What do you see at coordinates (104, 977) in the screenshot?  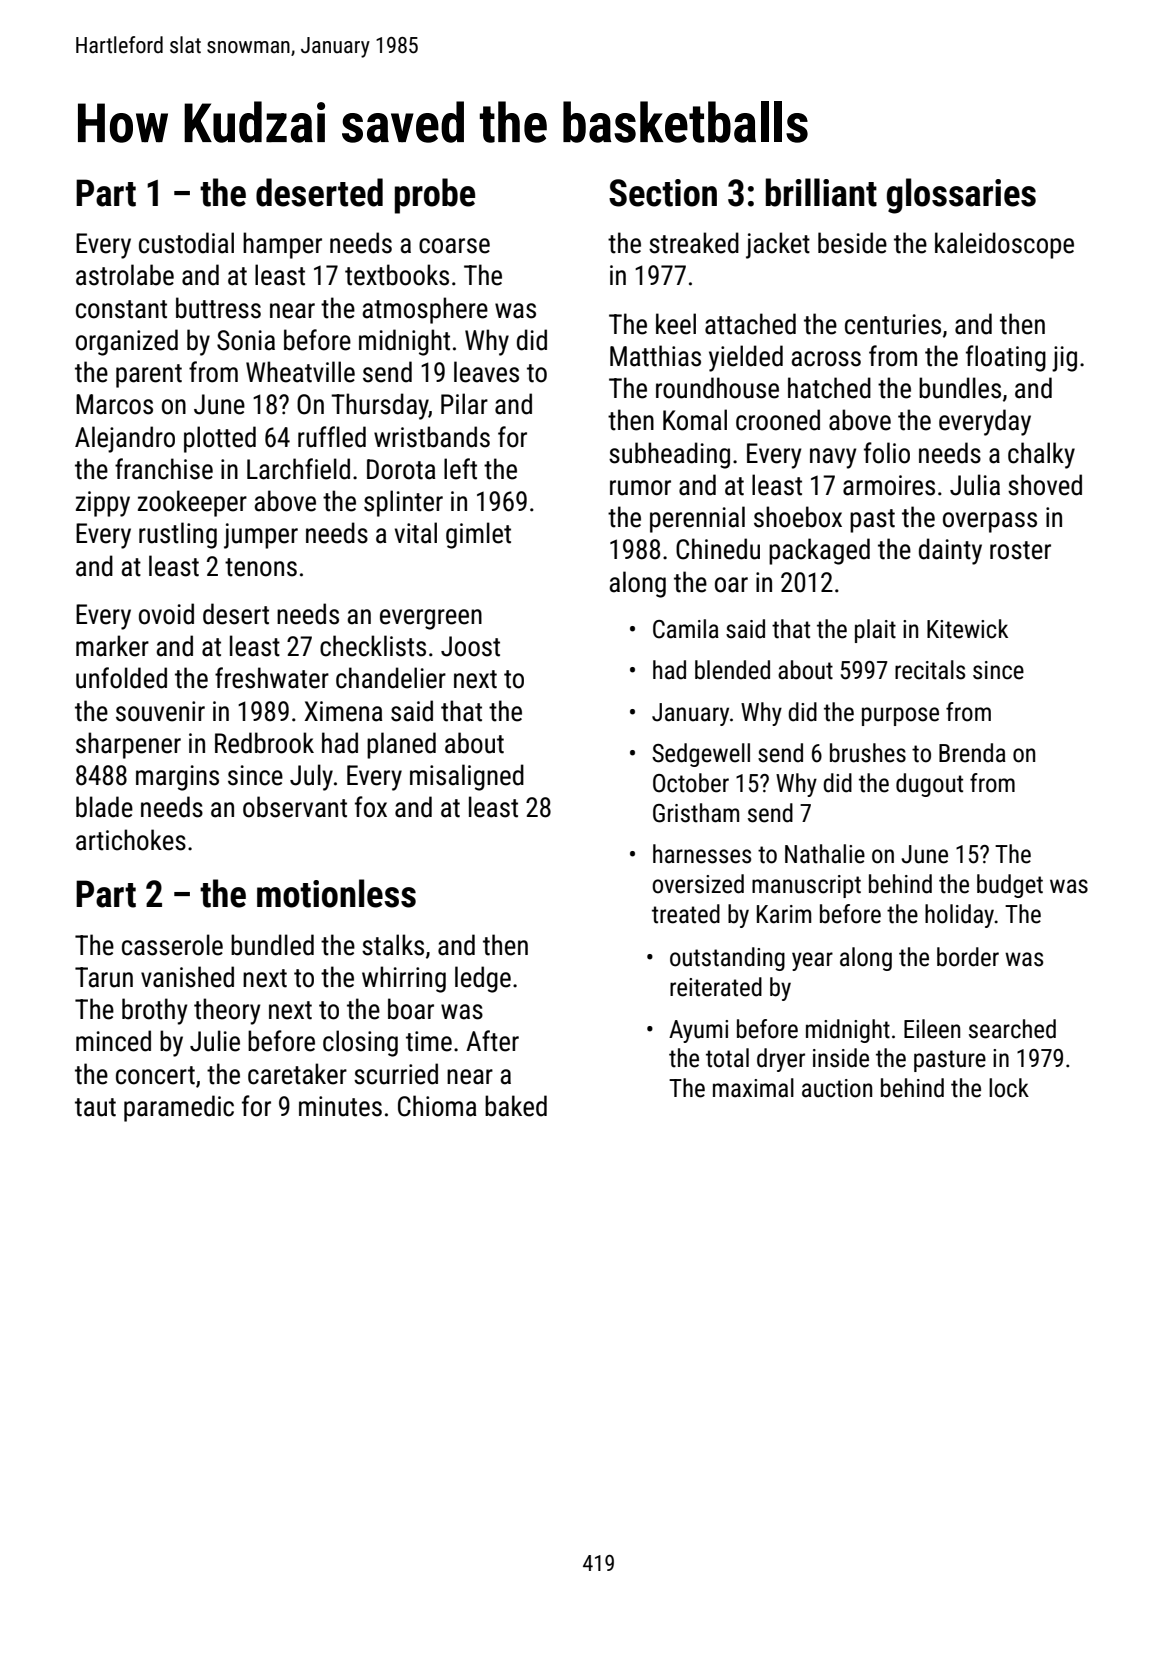 I see `Tarun` at bounding box center [104, 977].
